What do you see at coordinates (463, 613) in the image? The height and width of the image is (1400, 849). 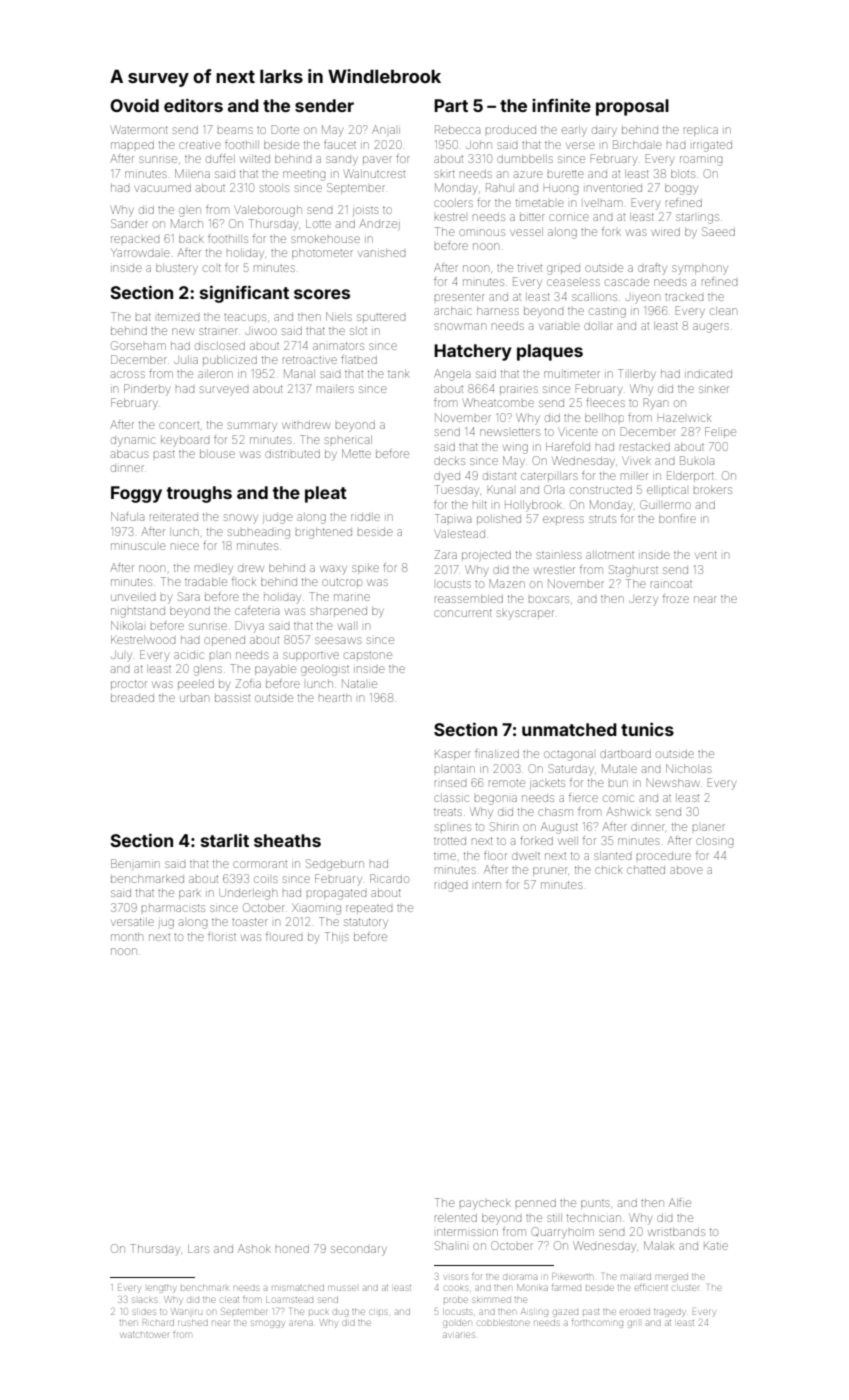 I see `concurrent` at bounding box center [463, 613].
